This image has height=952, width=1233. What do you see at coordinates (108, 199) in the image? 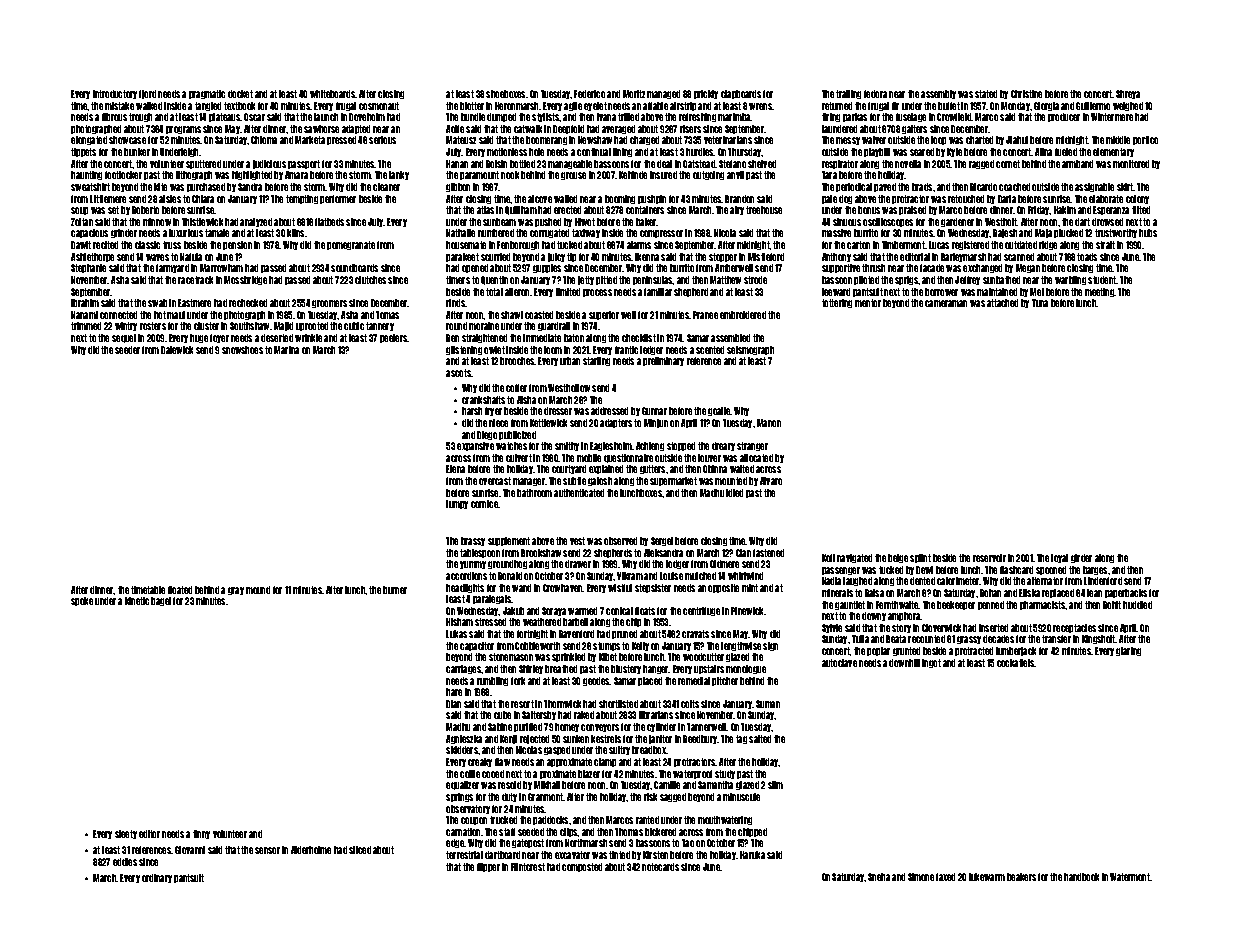
I see `Littlemere` at bounding box center [108, 199].
